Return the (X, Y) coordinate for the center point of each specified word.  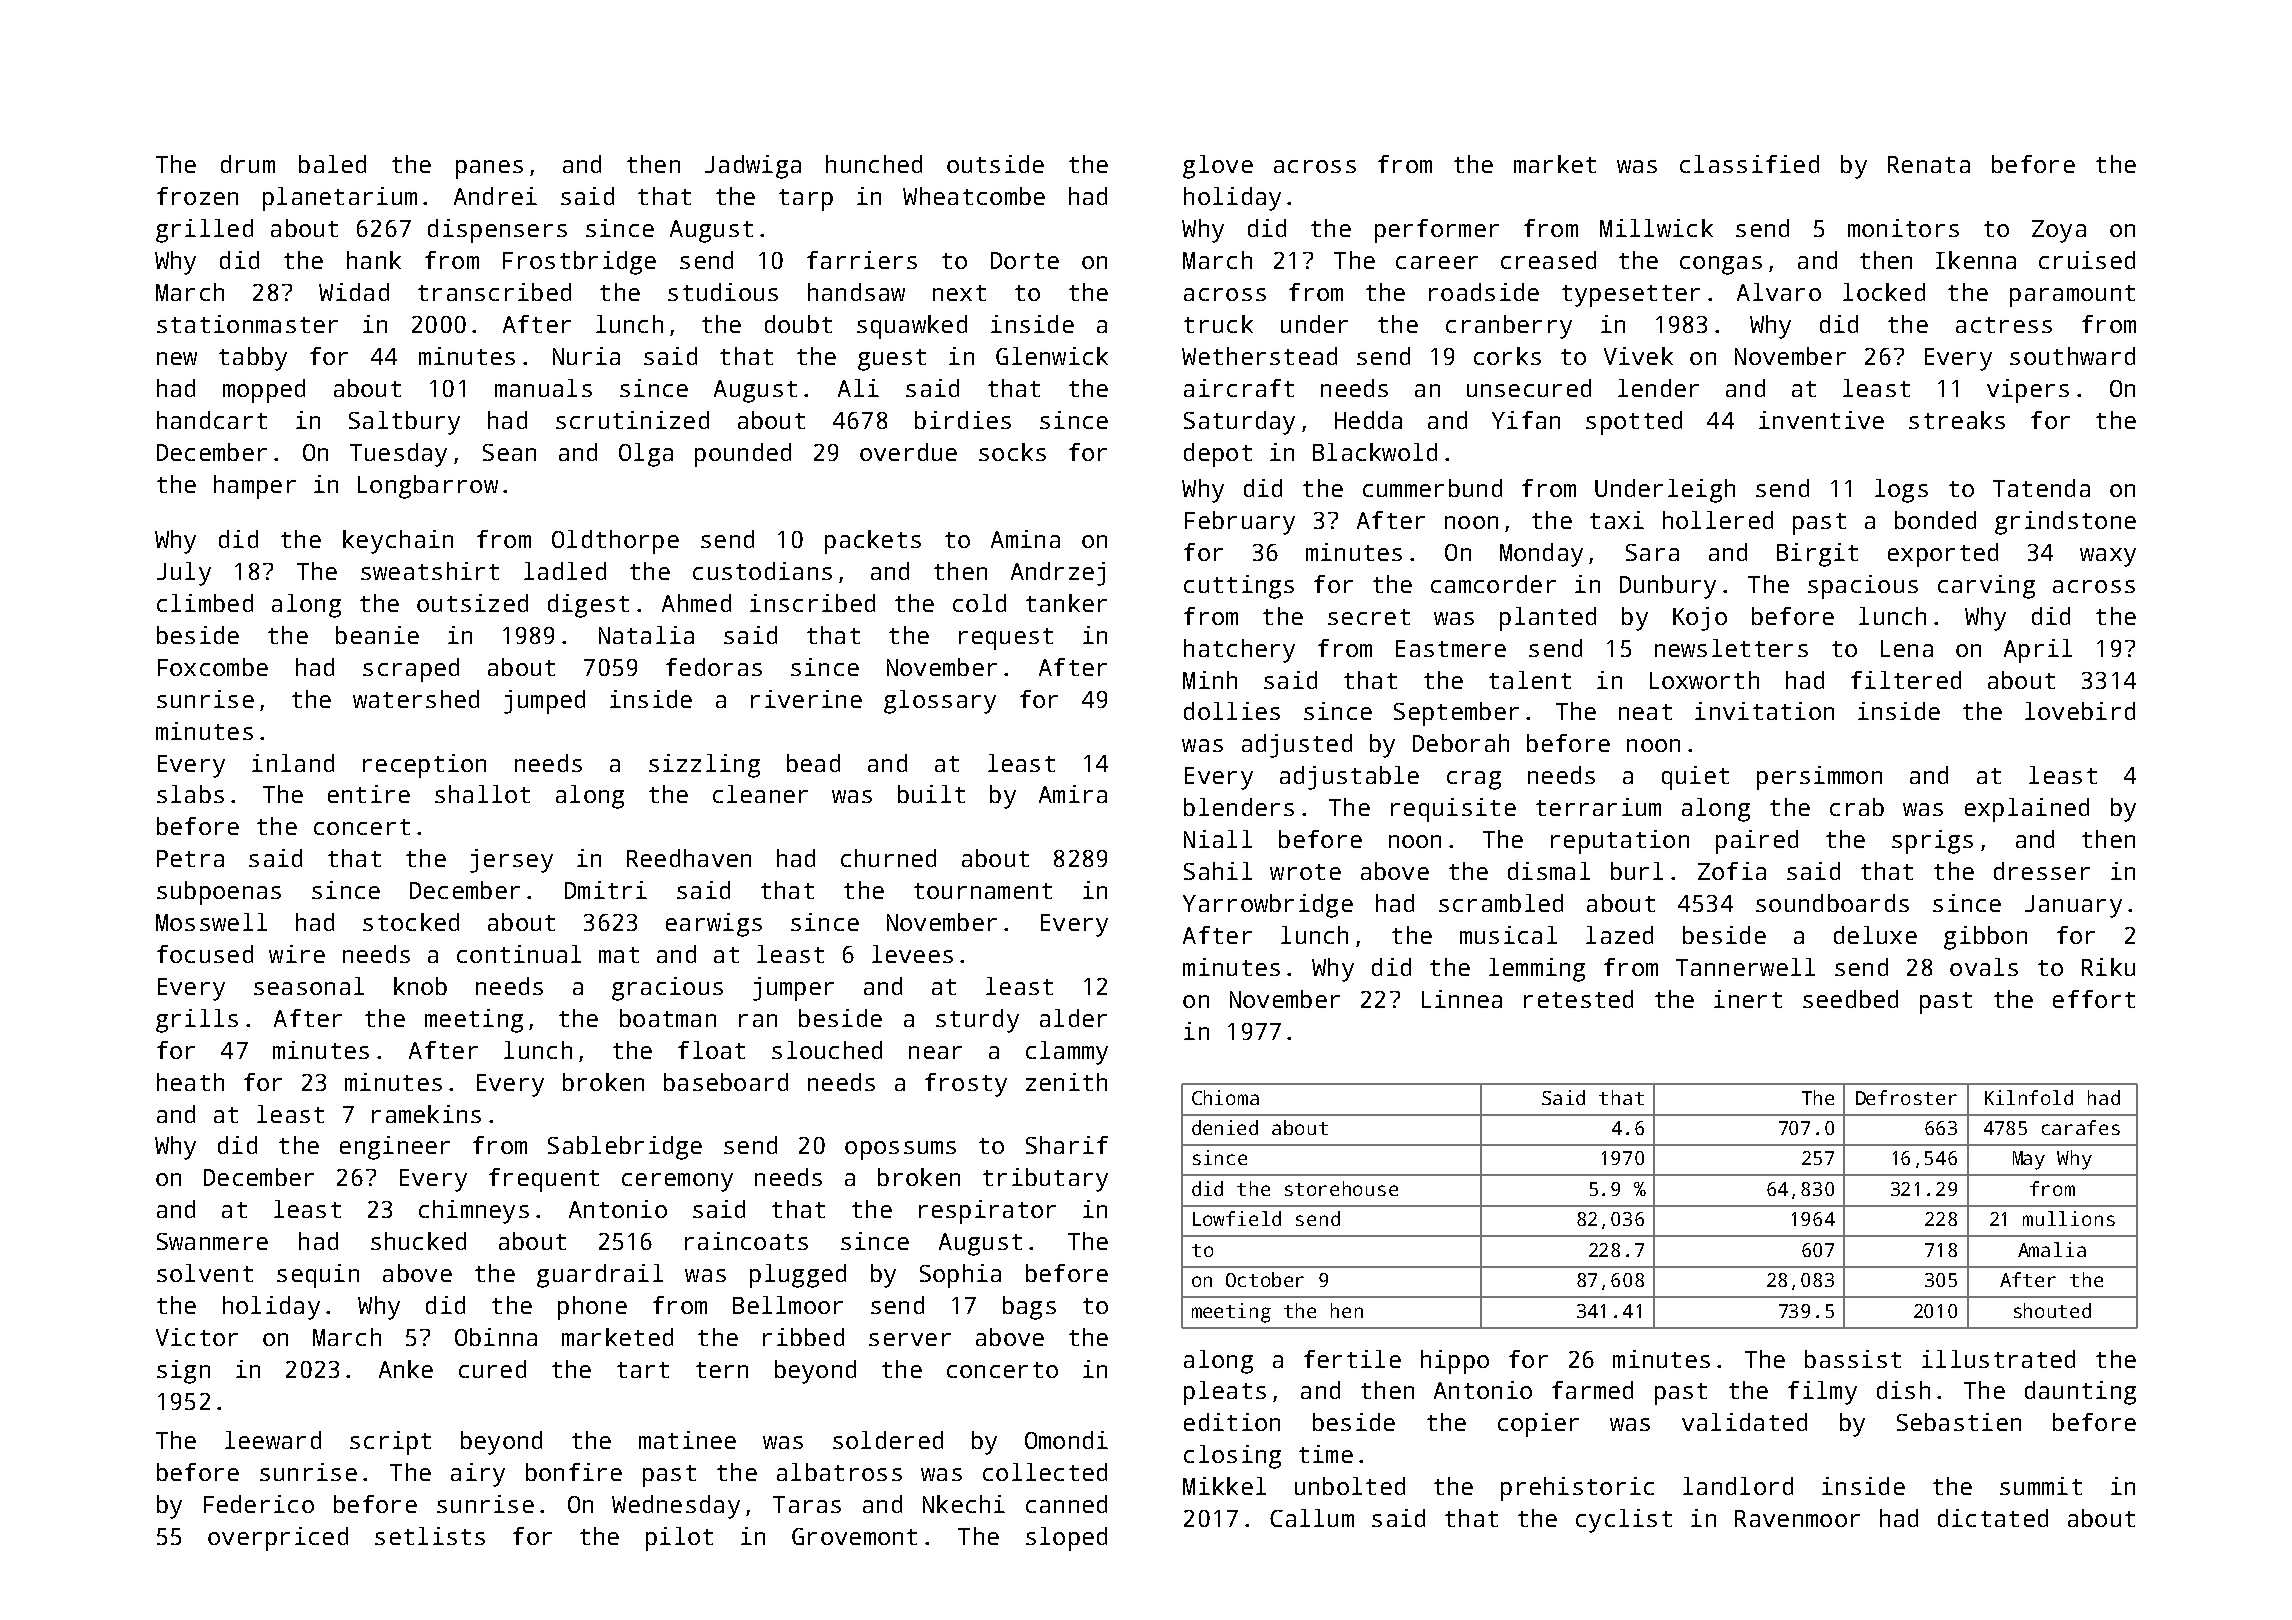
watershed (416, 699)
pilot (679, 1539)
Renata (1929, 164)
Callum (1312, 1518)
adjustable (1349, 778)
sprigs (1932, 842)
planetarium (340, 199)
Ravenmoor (1797, 1518)
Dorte (1025, 260)
